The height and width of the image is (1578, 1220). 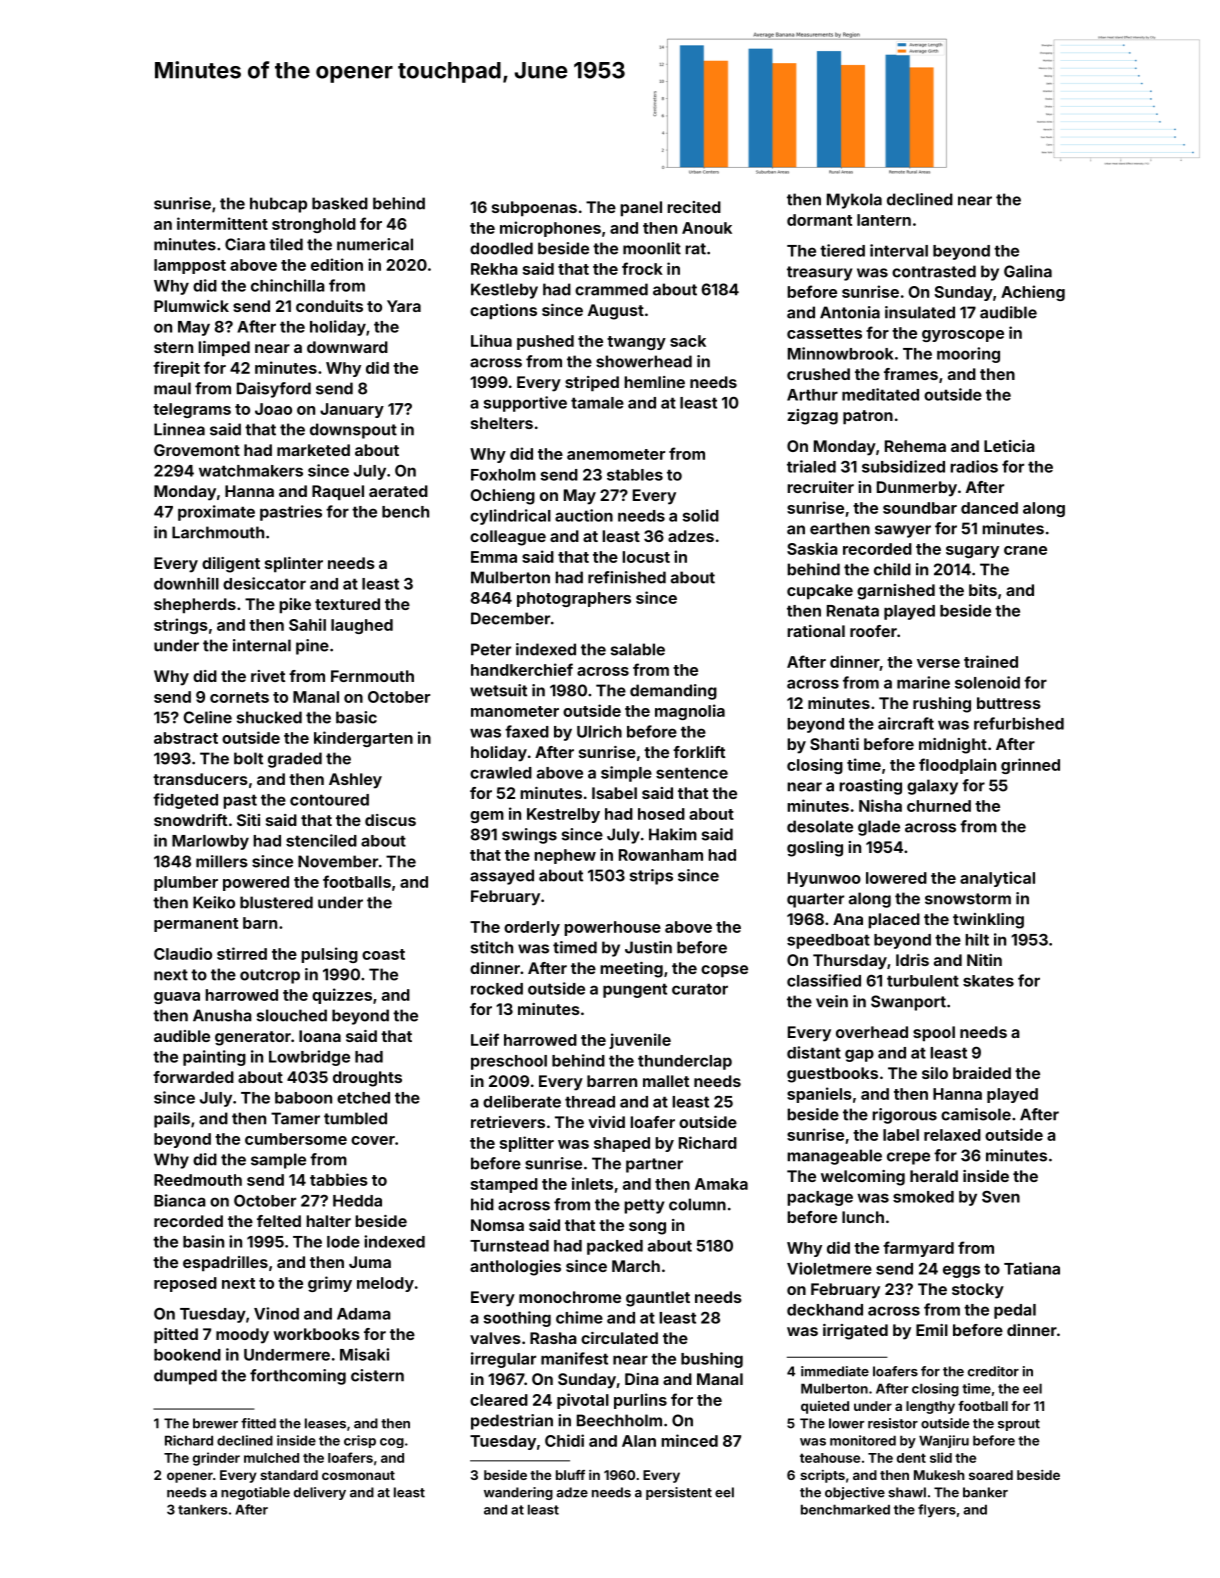 What do you see at coordinates (172, 388) in the image?
I see `maul` at bounding box center [172, 388].
